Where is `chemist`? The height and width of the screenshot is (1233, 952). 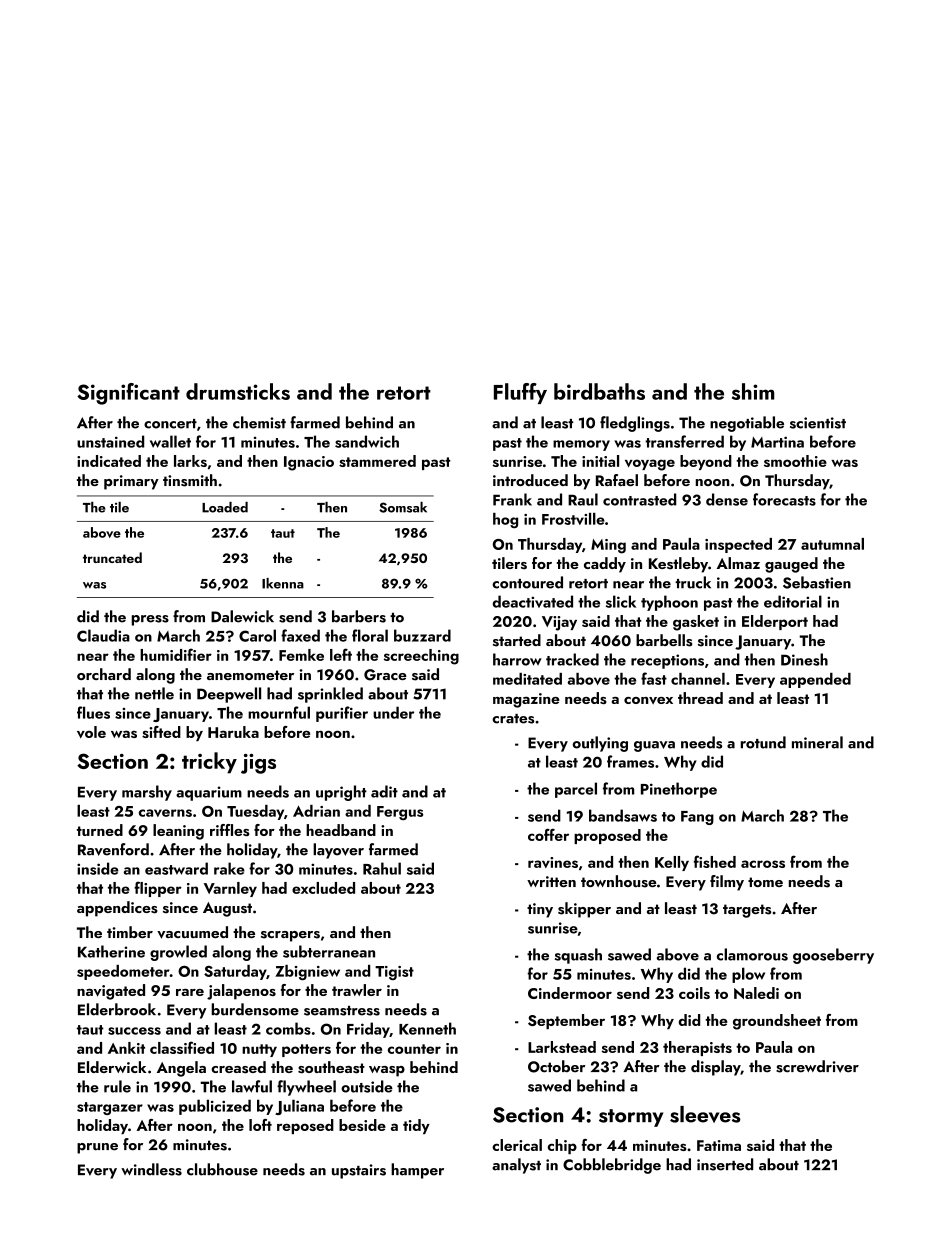 chemist is located at coordinates (259, 422).
